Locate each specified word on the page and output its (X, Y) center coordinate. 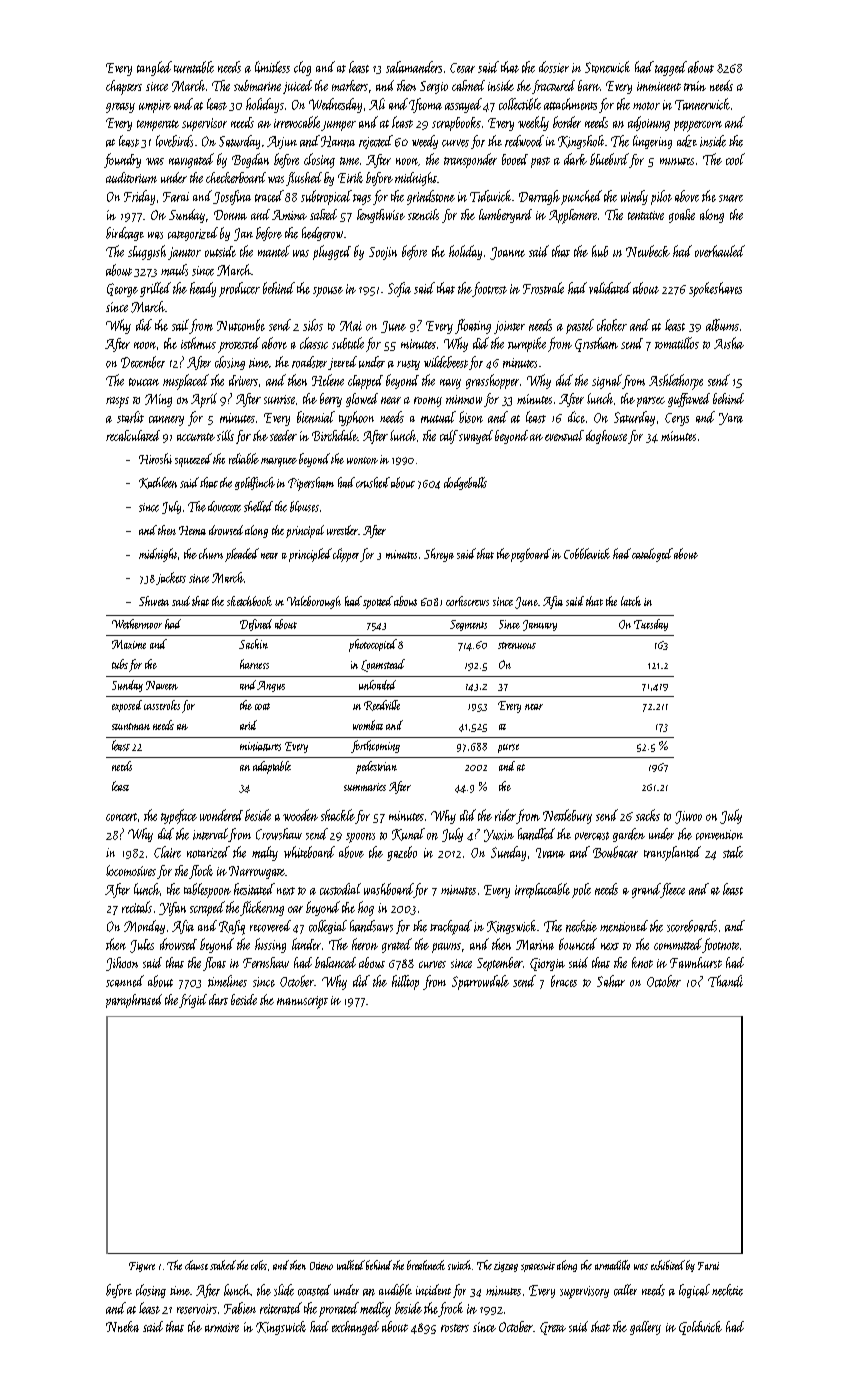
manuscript (302, 1002)
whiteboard (309, 852)
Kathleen (158, 483)
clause (196, 1265)
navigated (191, 160)
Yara (731, 419)
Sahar (611, 981)
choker (612, 325)
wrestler (342, 530)
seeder (283, 435)
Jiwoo (688, 817)
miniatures (260, 746)
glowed (362, 400)
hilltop (405, 982)
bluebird (609, 159)
